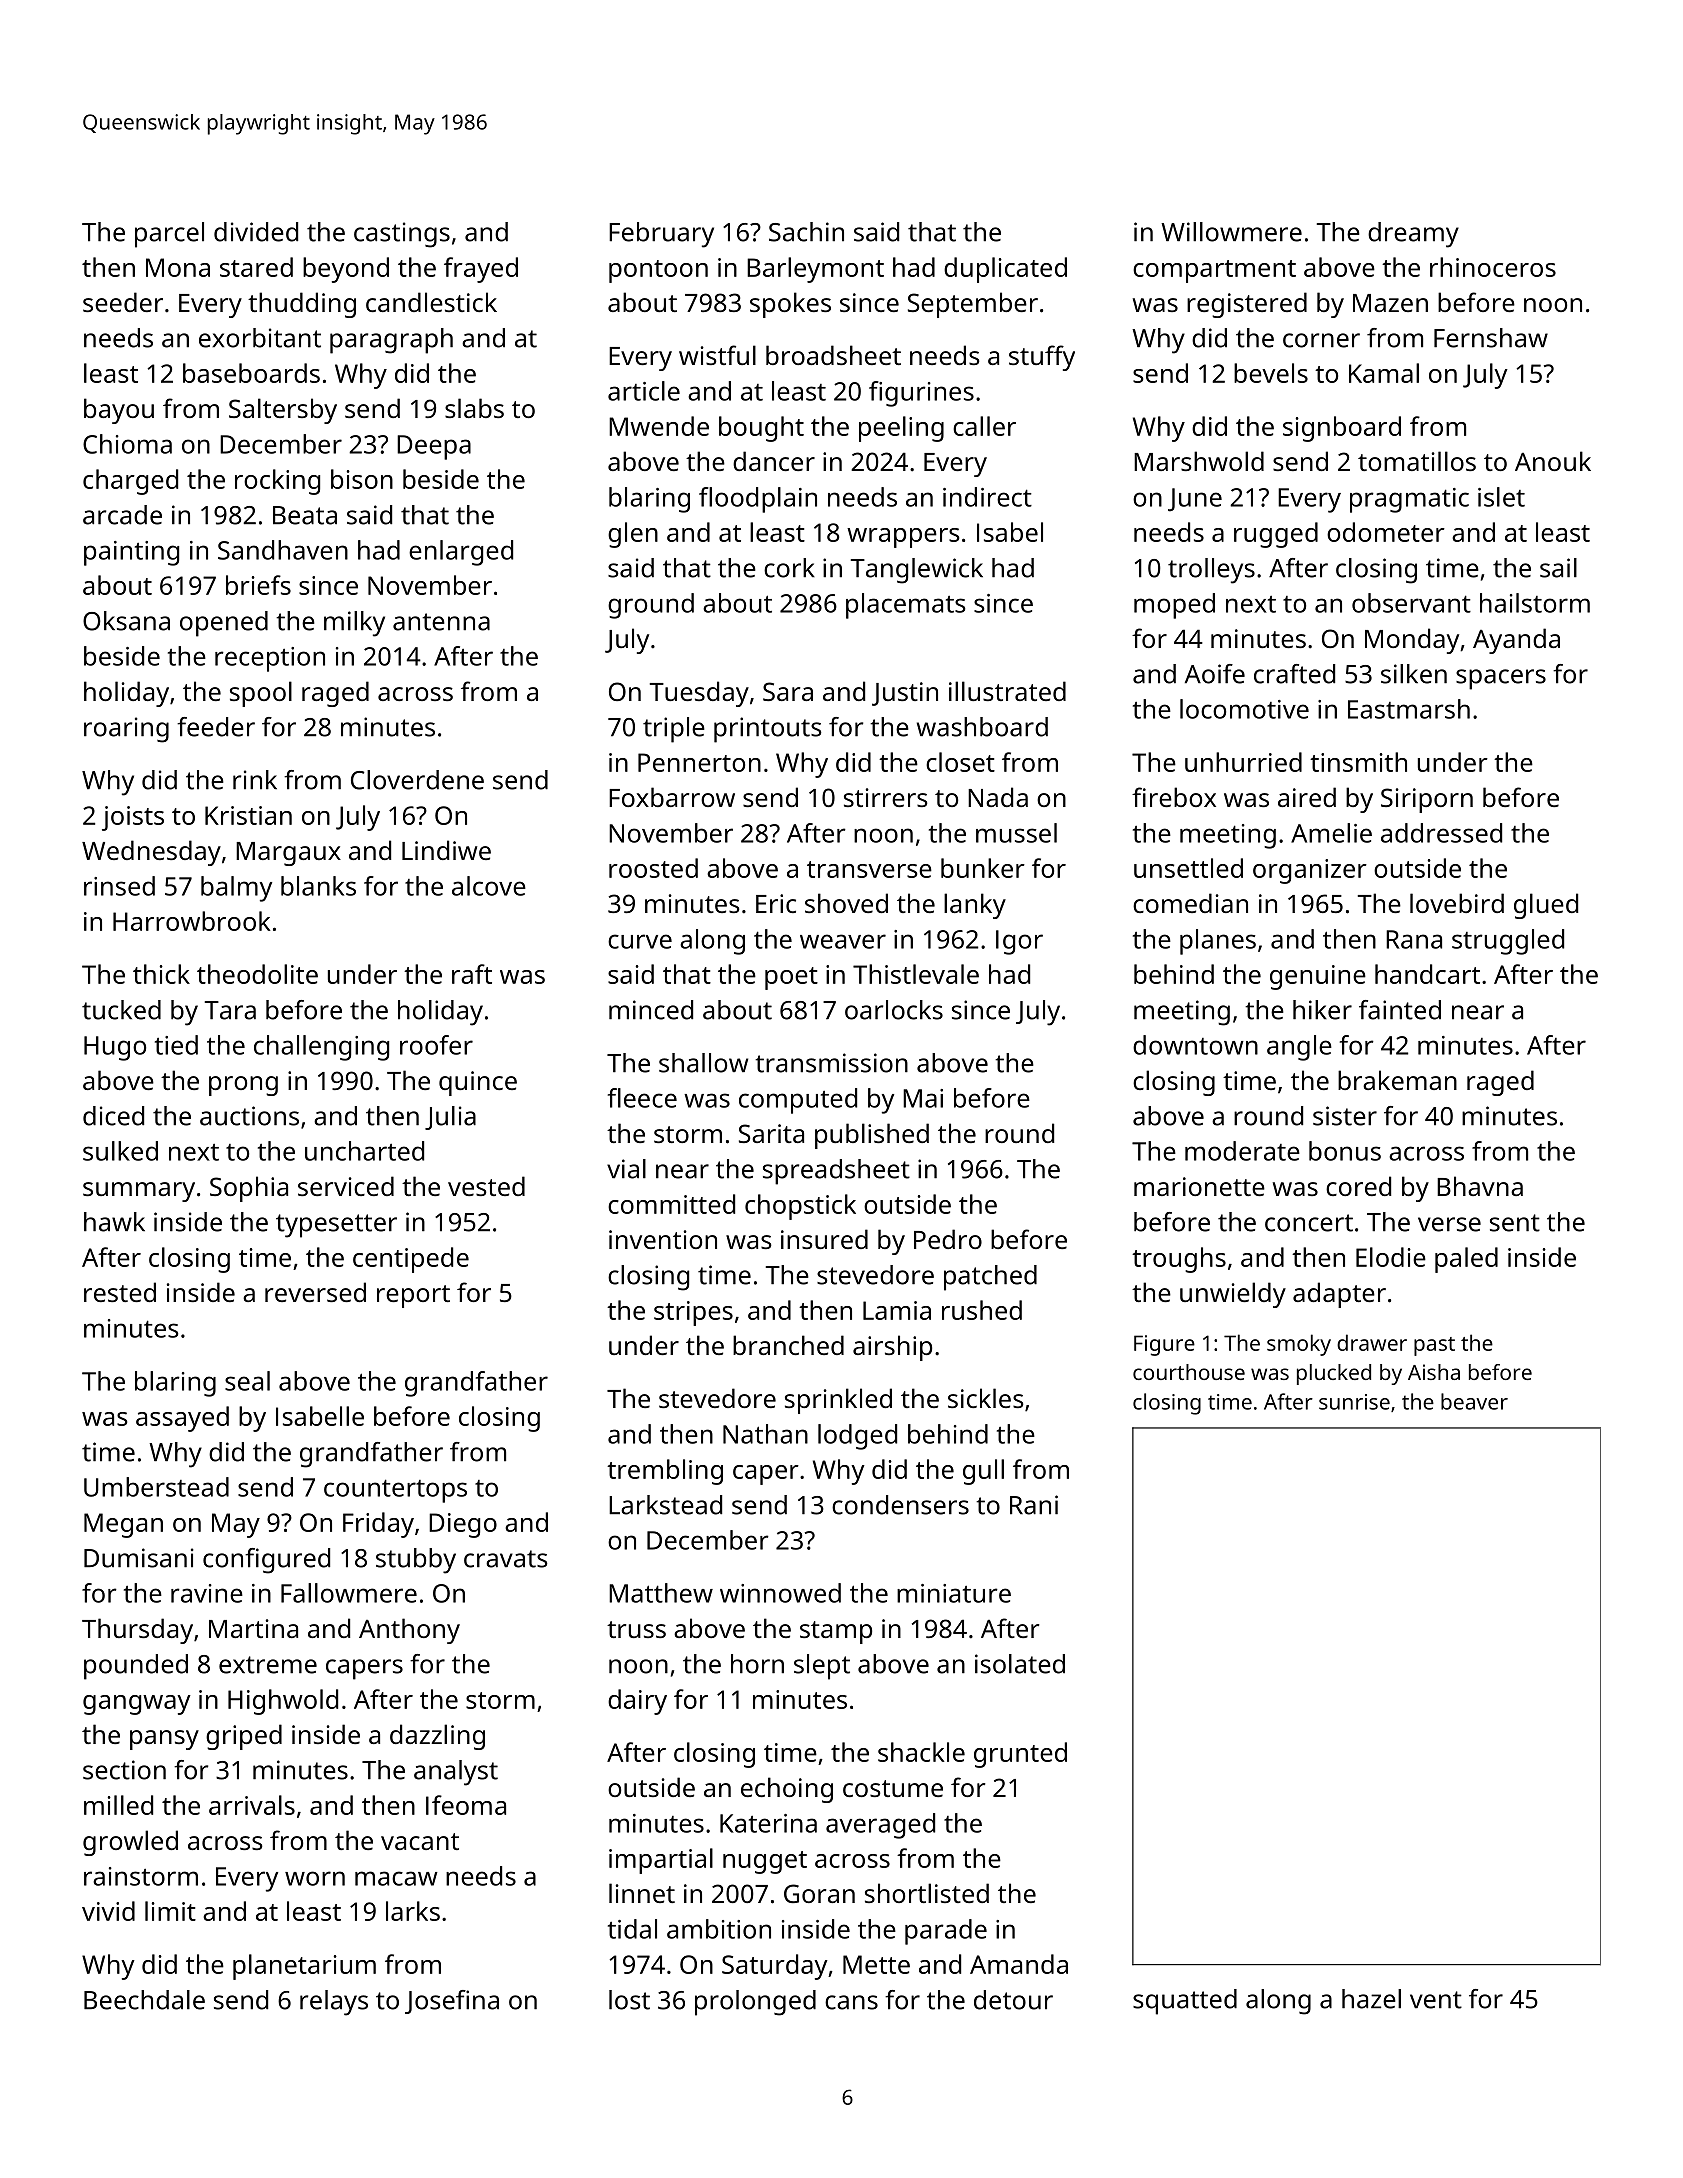 The image size is (1683, 2178). Describe the element at coordinates (1508, 942) in the screenshot. I see `struggled` at that location.
